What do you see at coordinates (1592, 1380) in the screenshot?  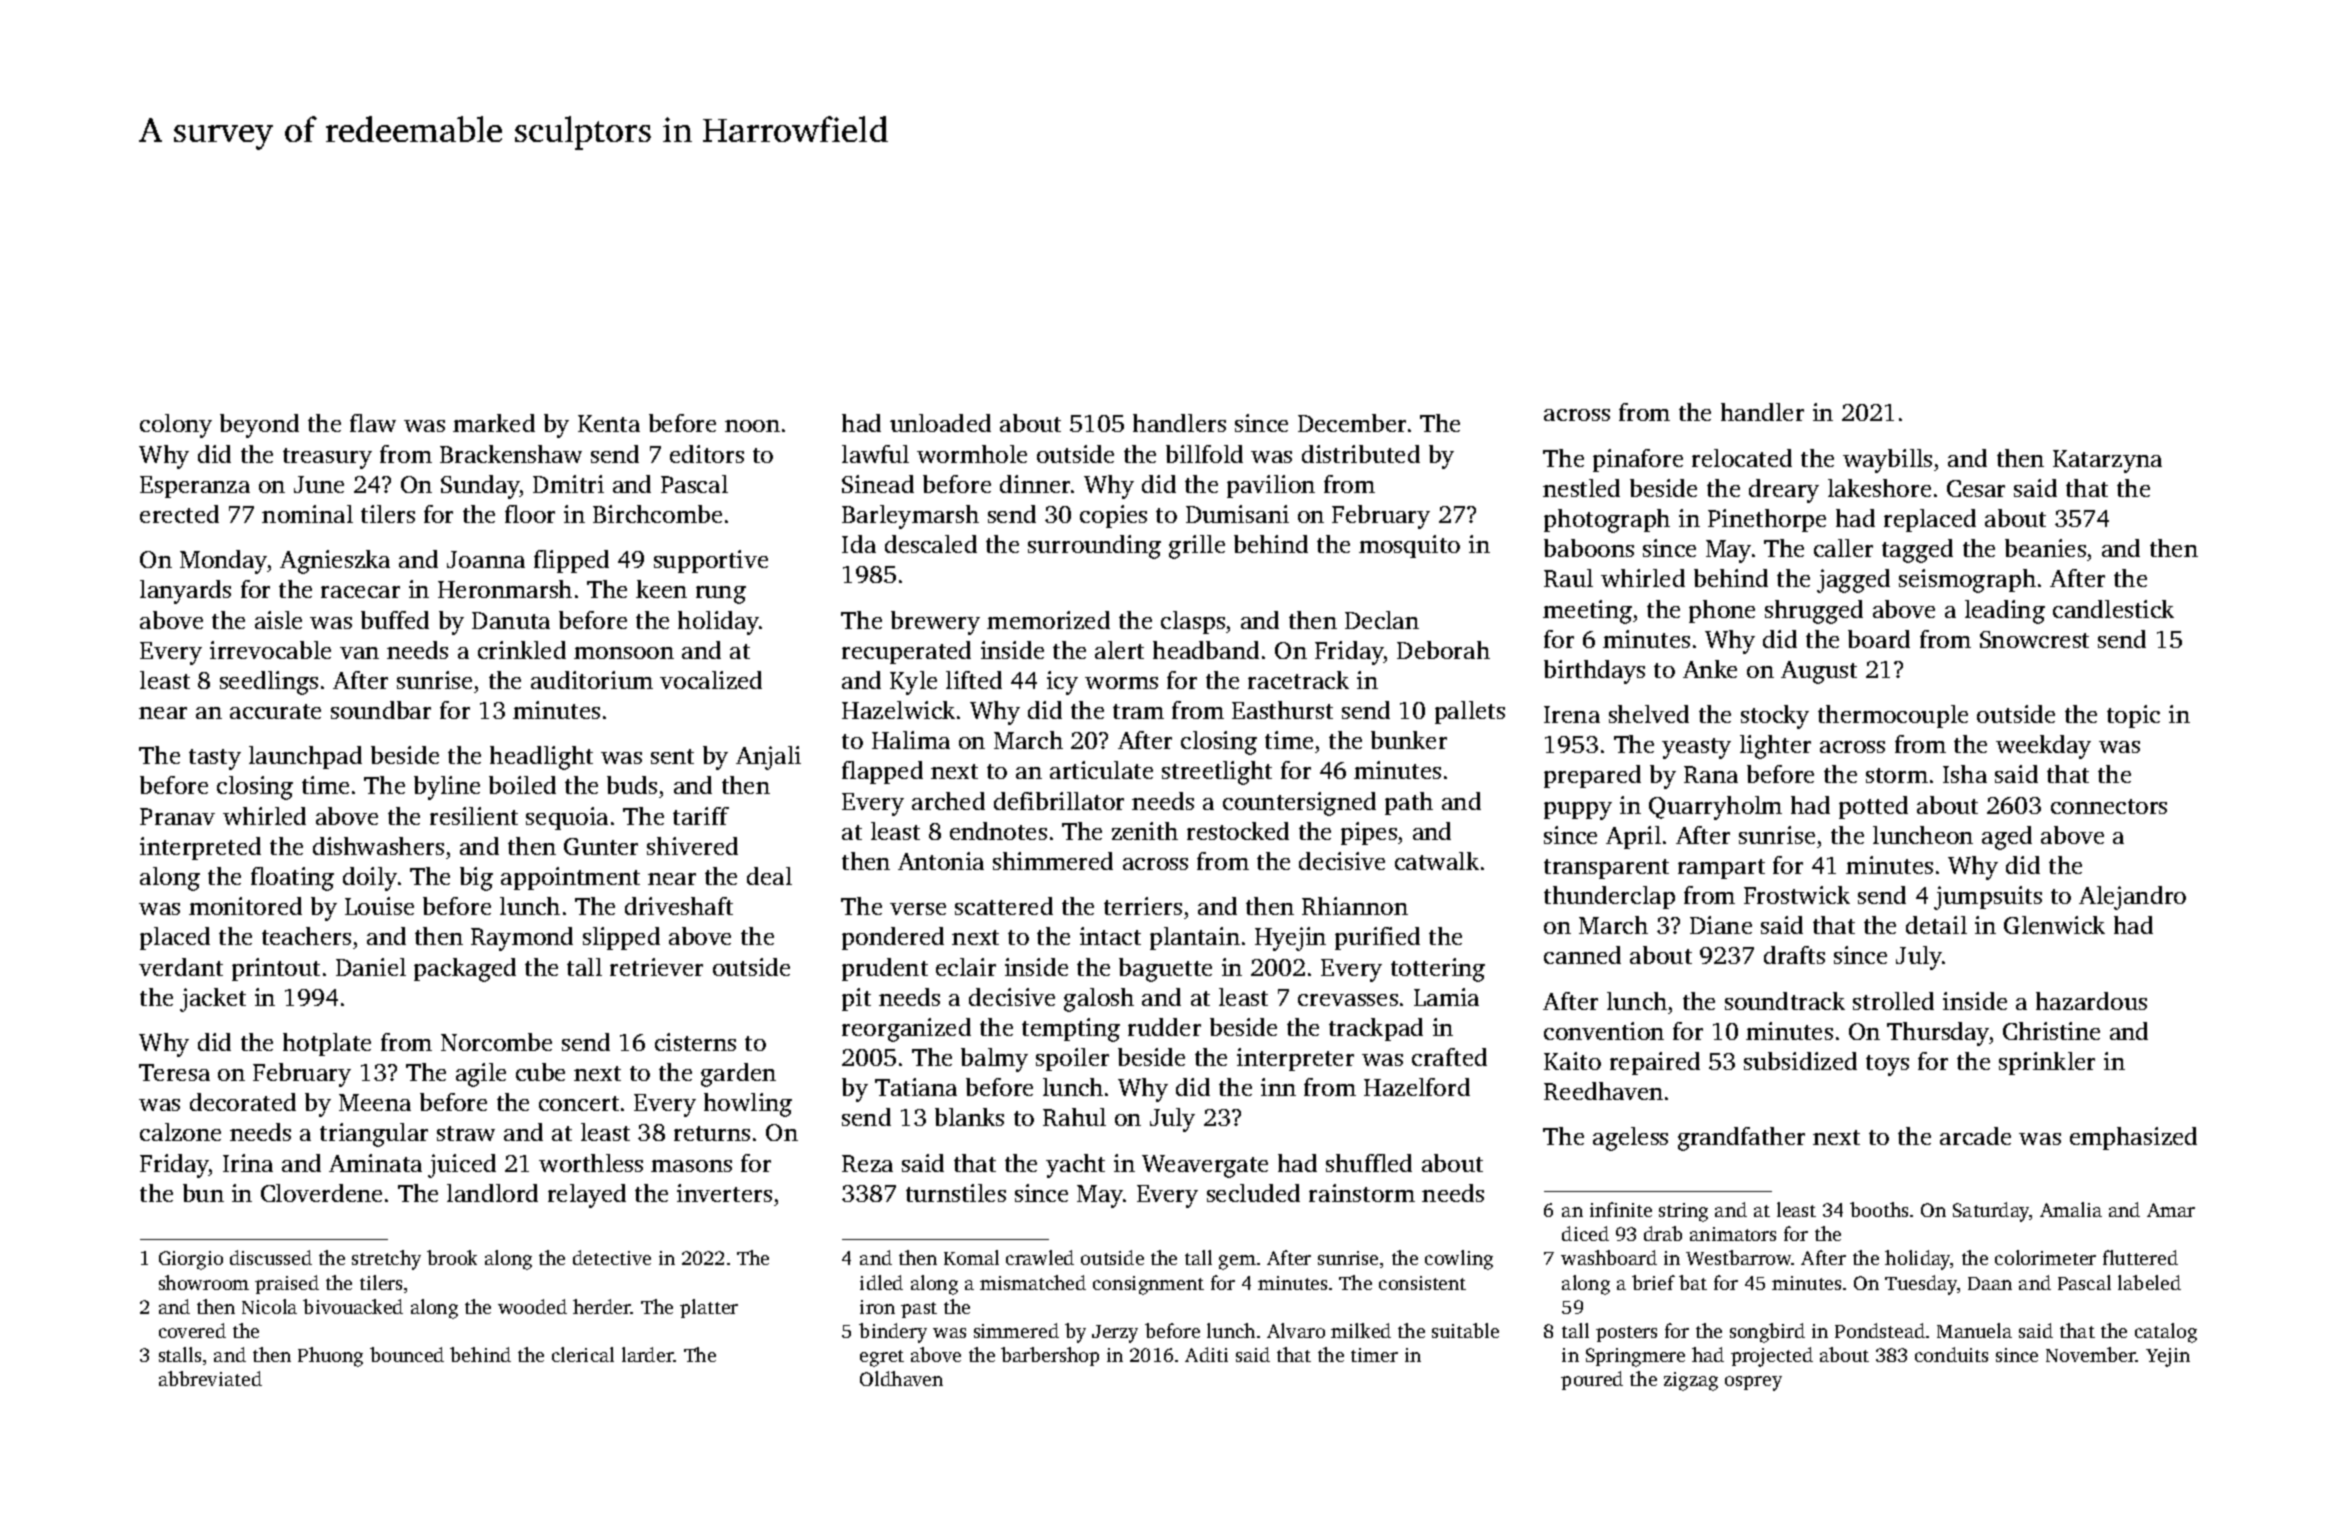 I see `poured` at bounding box center [1592, 1380].
